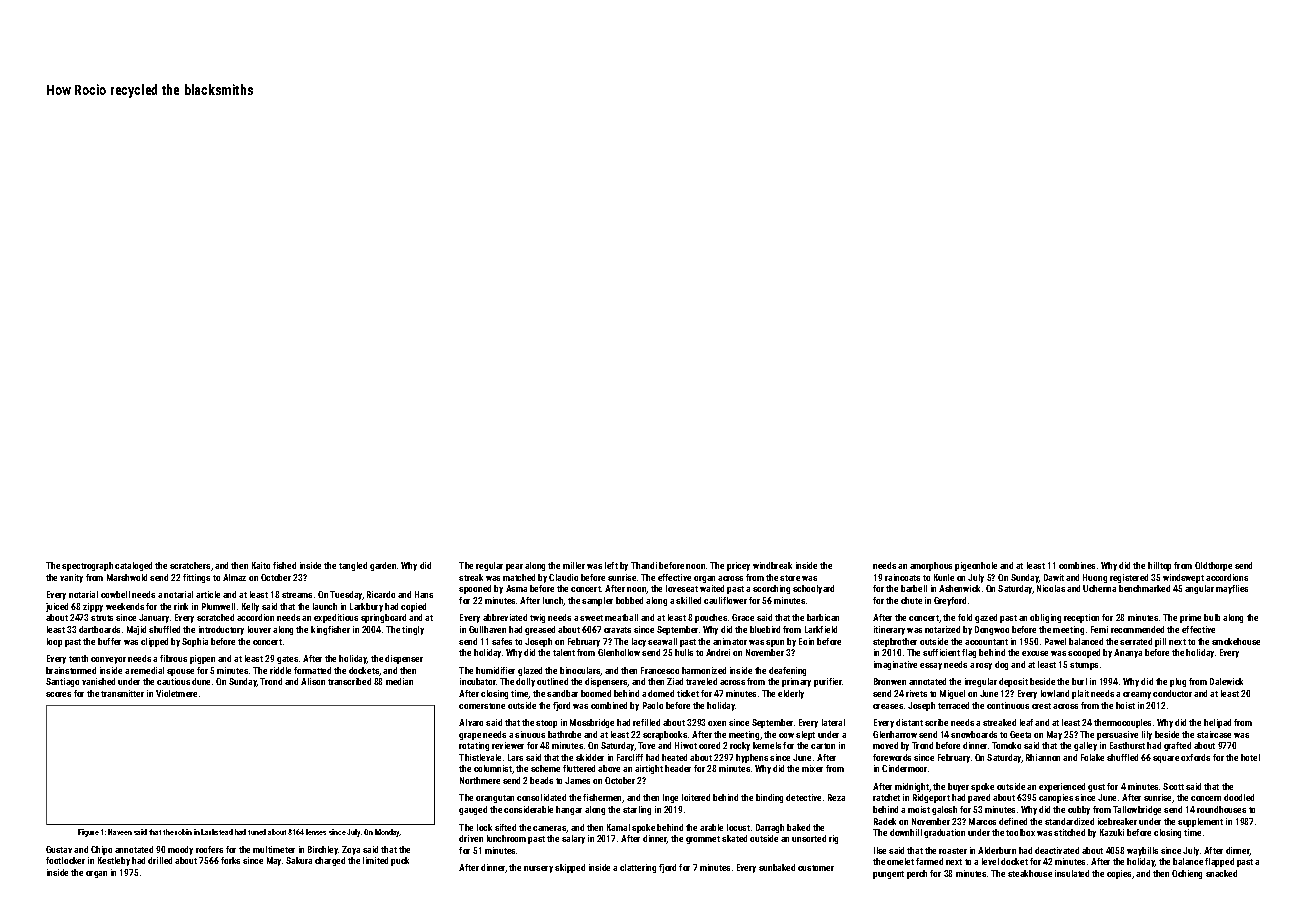 Image resolution: width=1308 pixels, height=924 pixels. What do you see at coordinates (183, 832) in the image?
I see `robin` at bounding box center [183, 832].
